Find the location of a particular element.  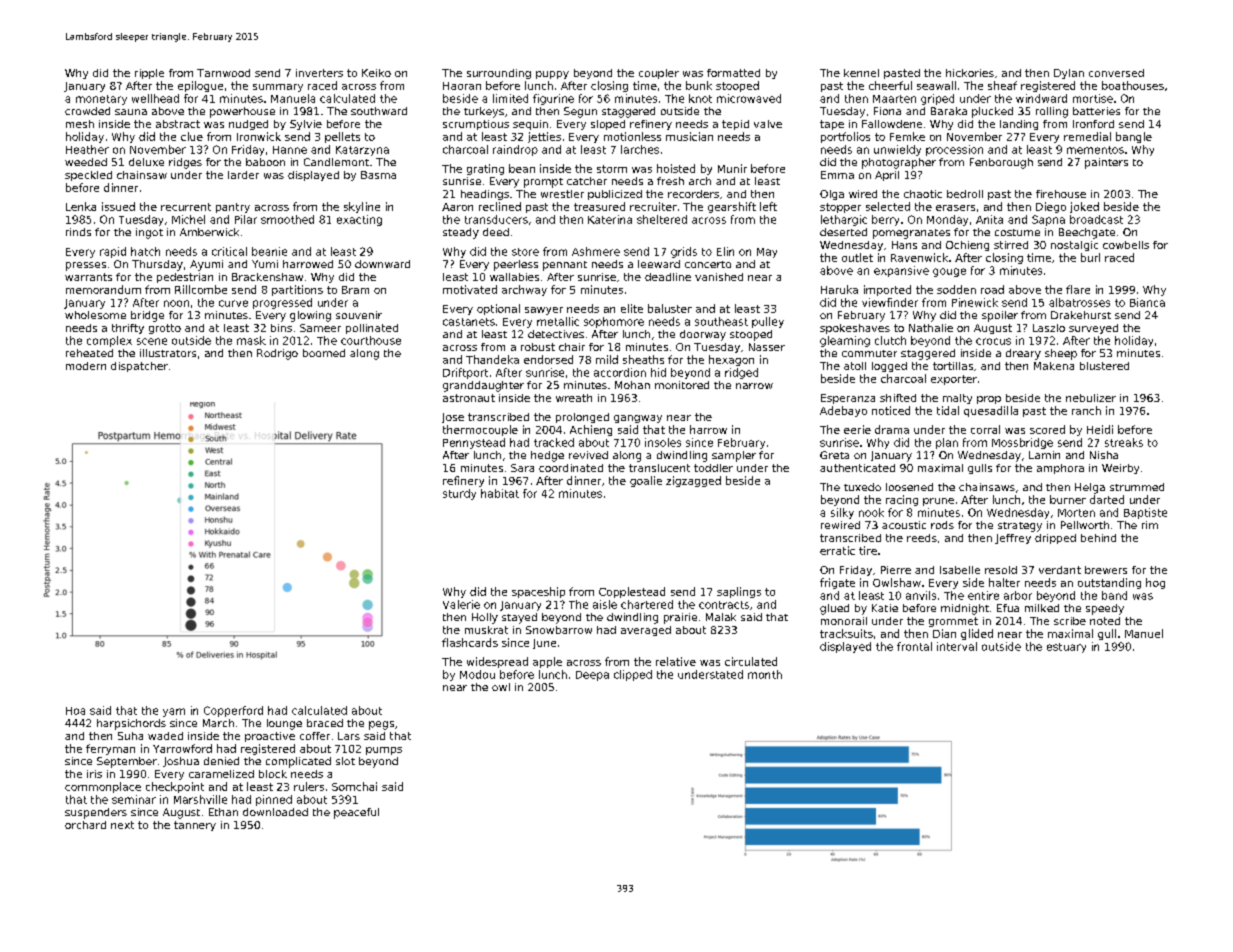

contracts is located at coordinates (724, 605).
